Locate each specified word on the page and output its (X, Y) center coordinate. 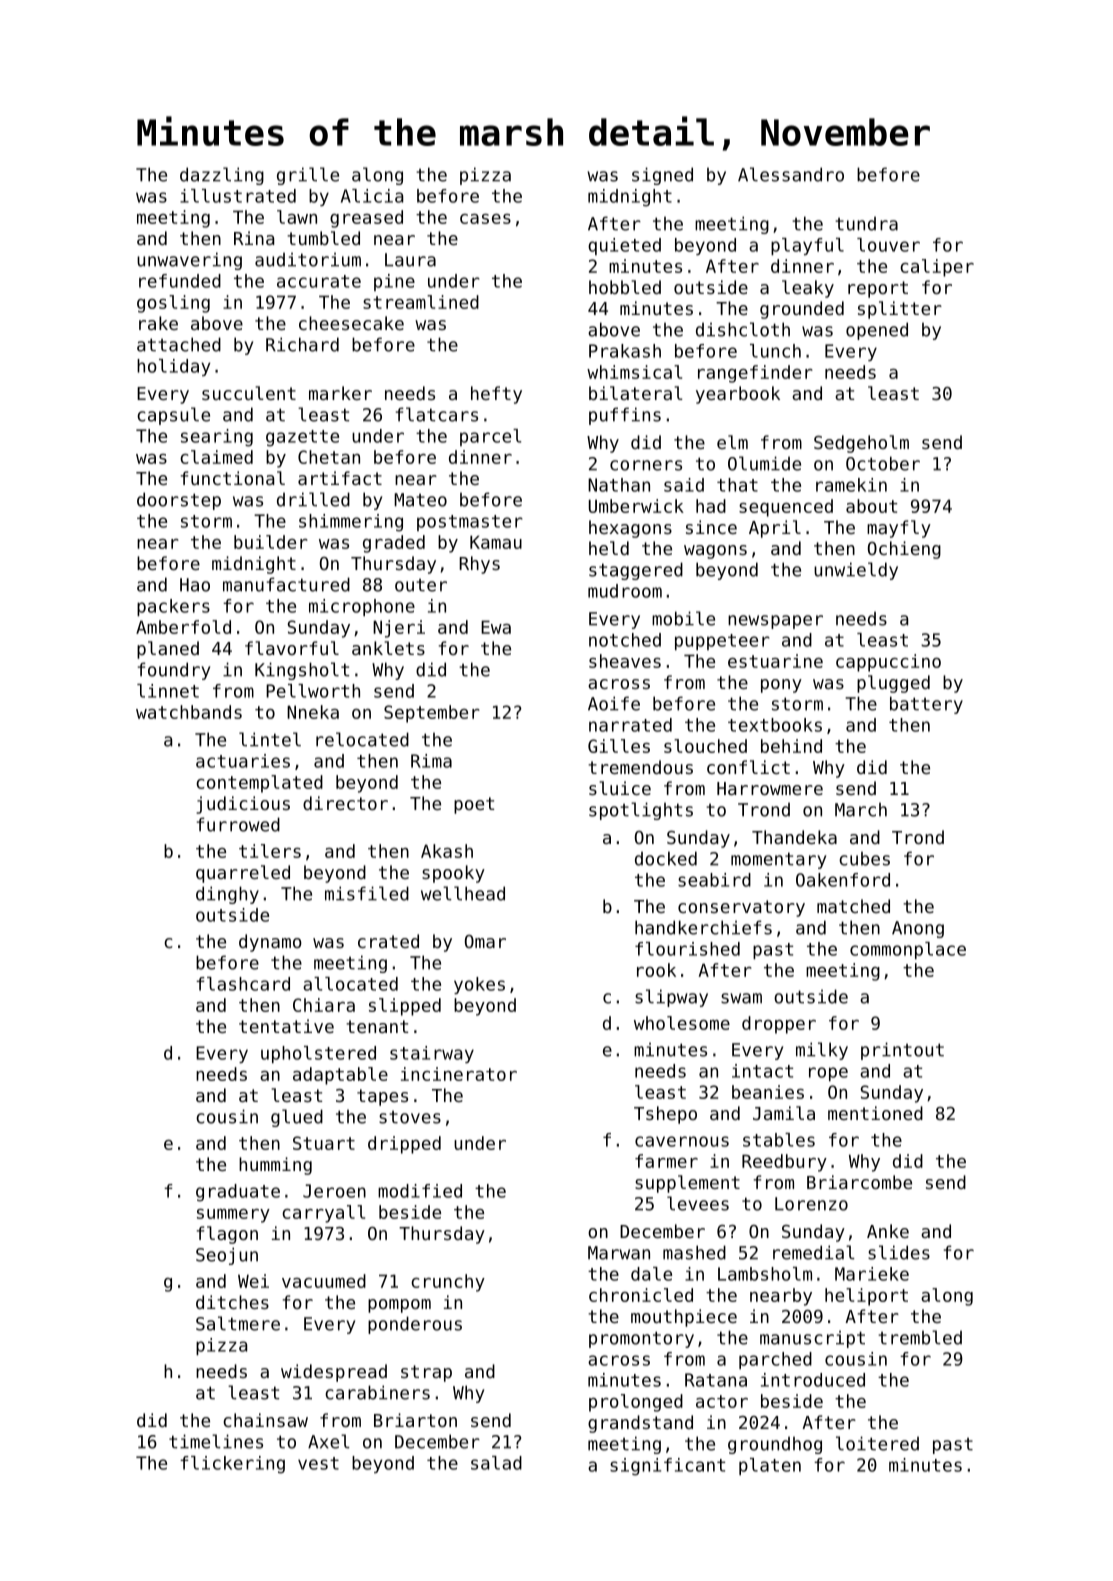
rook (656, 970)
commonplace (908, 950)
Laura (410, 260)
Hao (195, 585)
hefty (496, 395)
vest (318, 1463)
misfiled (367, 893)
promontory (641, 1339)
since (711, 527)
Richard (302, 344)
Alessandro (791, 174)
